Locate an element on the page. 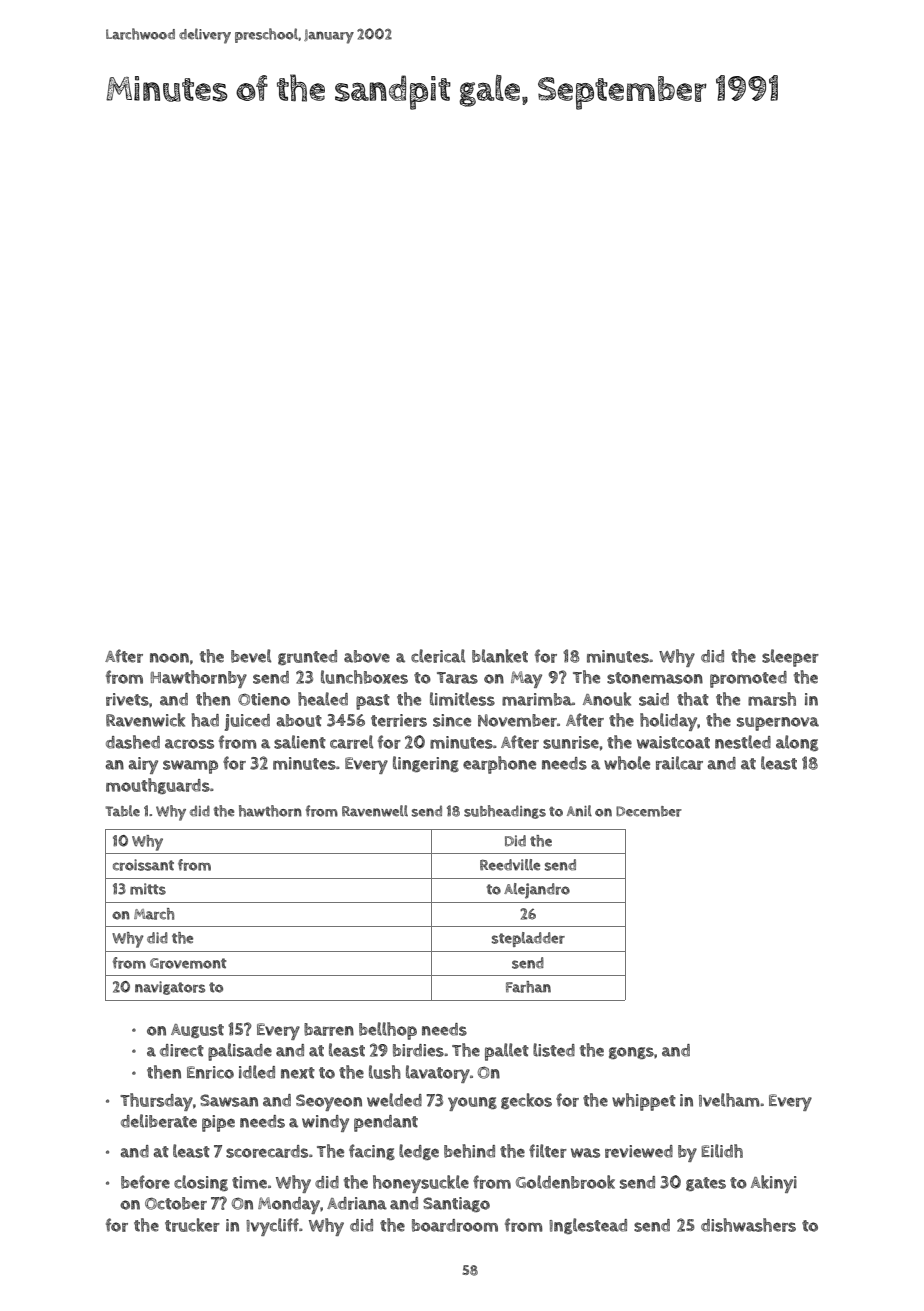  noon is located at coordinates (169, 658).
